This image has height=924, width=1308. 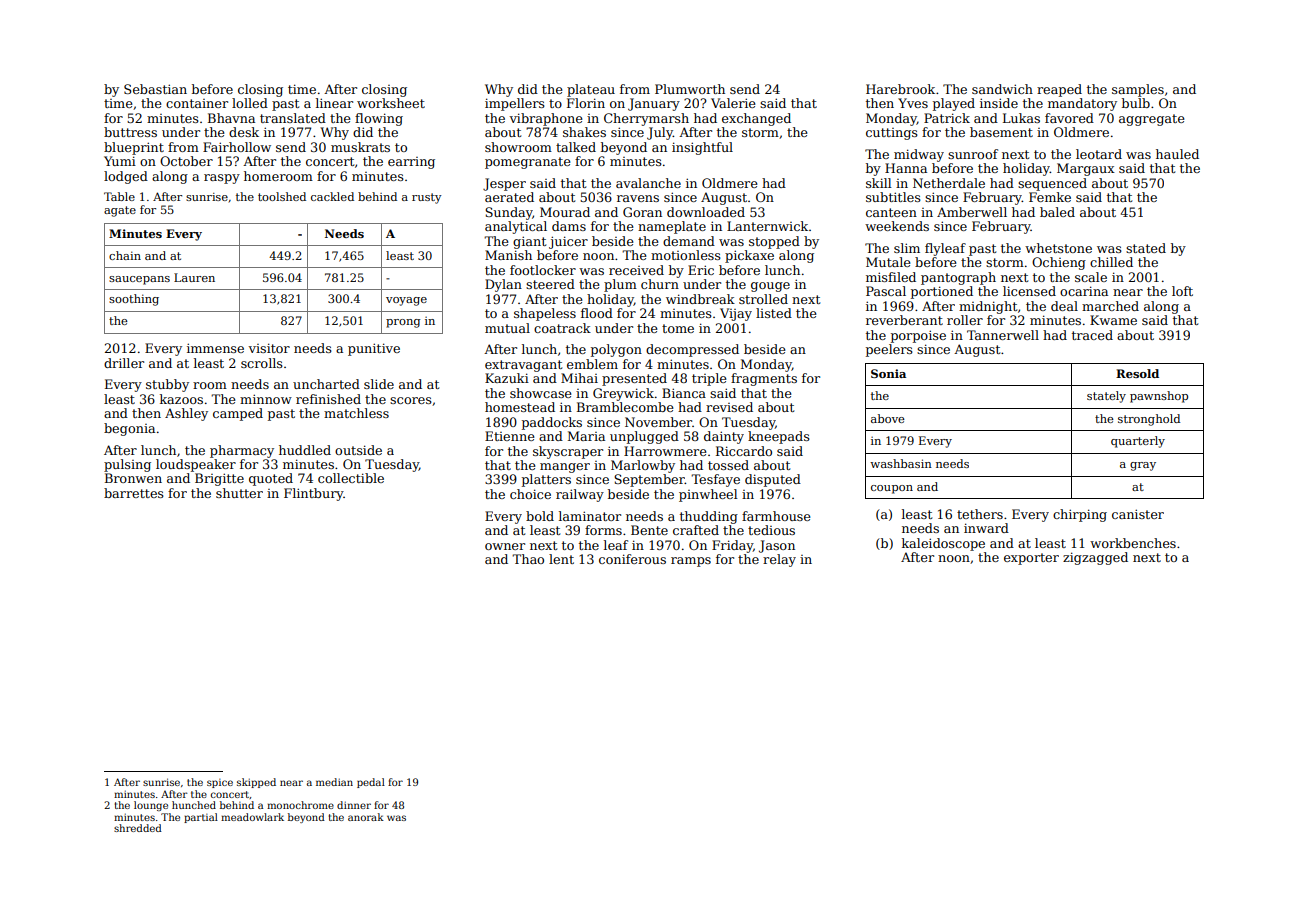 I want to click on extravagant, so click(x=523, y=366).
